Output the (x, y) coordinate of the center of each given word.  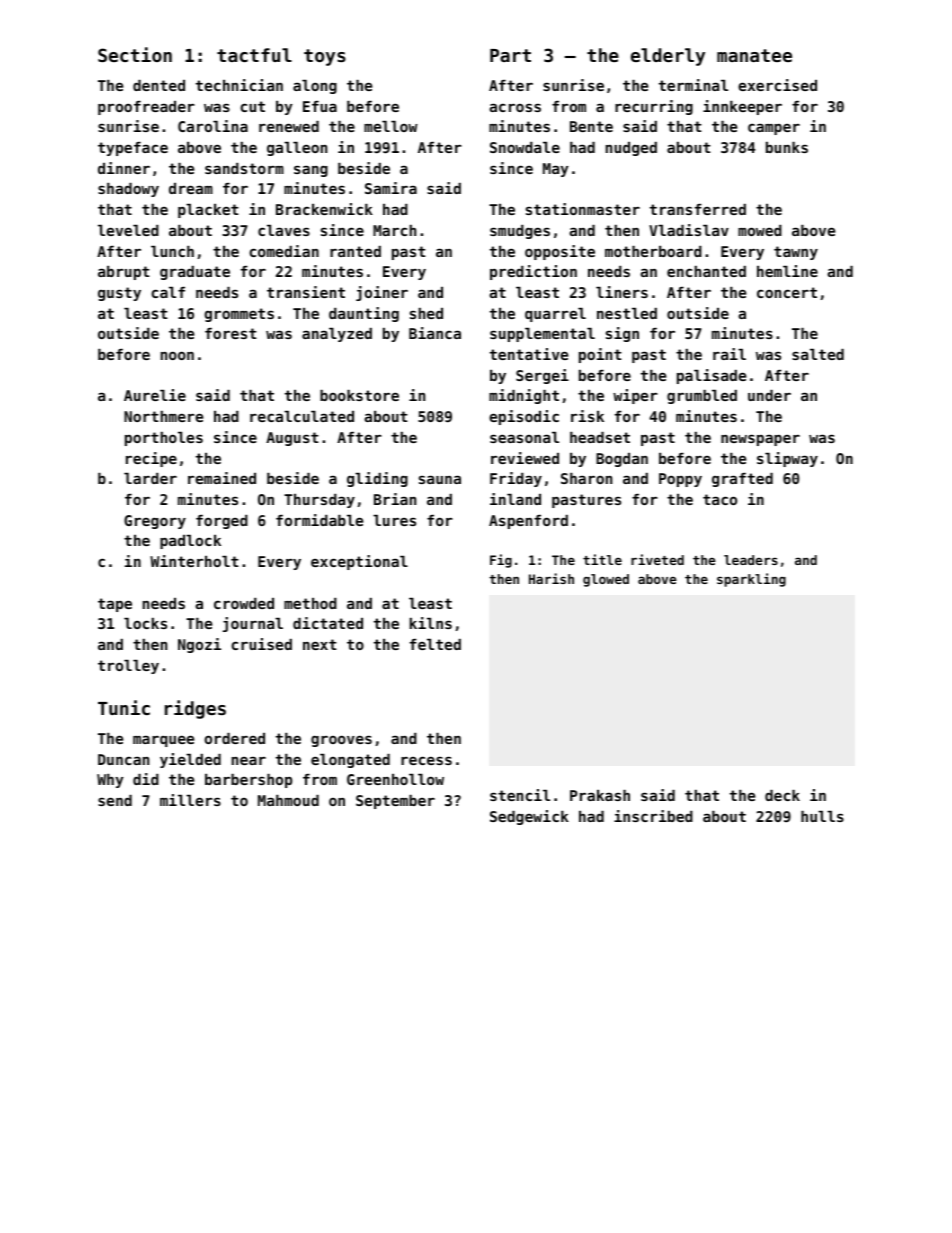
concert (787, 292)
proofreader (146, 108)
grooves (341, 741)
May (556, 170)
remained (222, 478)
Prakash (600, 795)
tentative (529, 354)
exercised (777, 85)
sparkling (751, 580)
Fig (501, 561)
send (115, 800)
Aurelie (155, 395)
